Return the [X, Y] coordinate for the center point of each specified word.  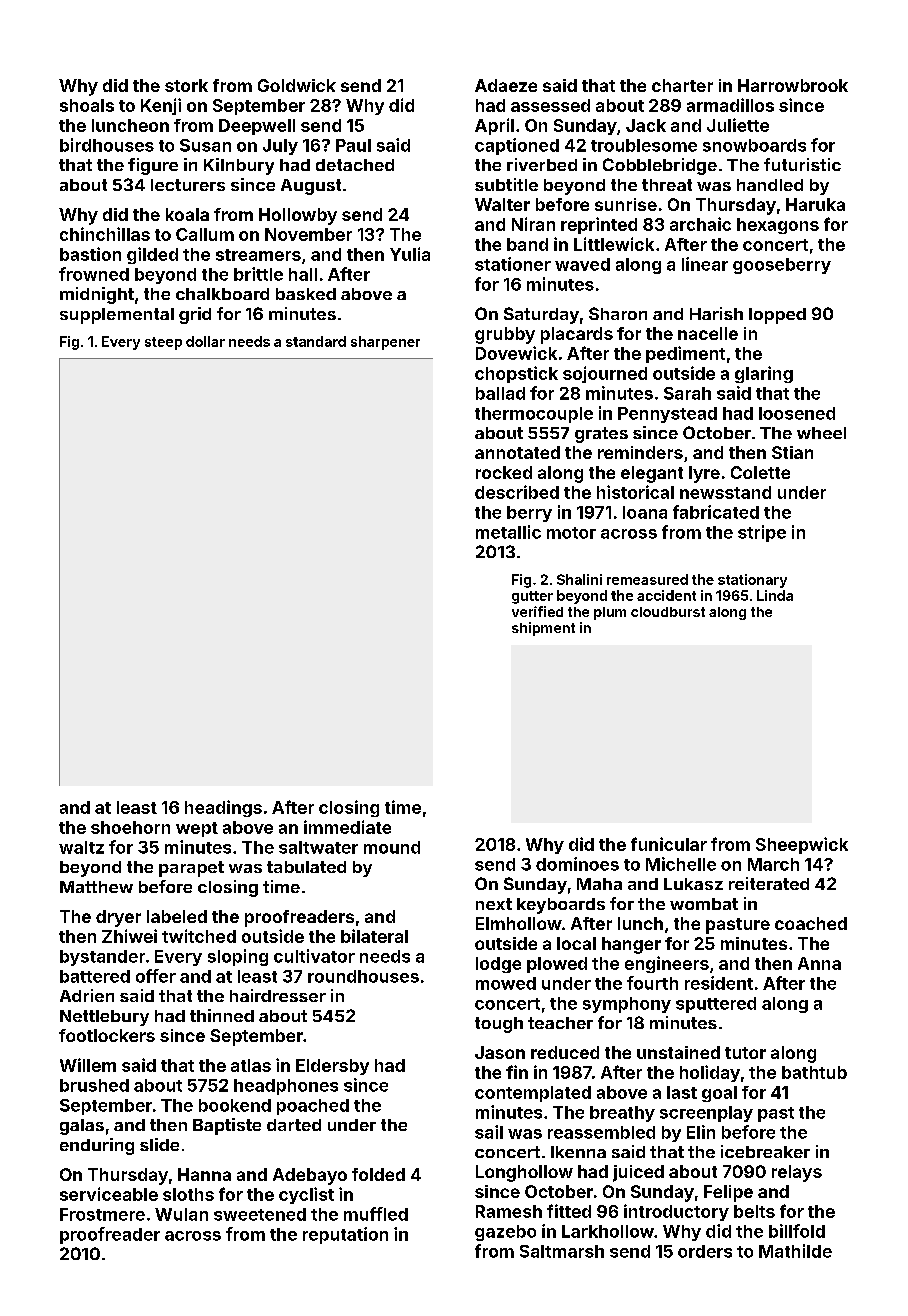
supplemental [117, 316]
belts [754, 1211]
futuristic [802, 164]
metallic [508, 532]
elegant [652, 474]
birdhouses [107, 145]
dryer [118, 918]
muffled [376, 1214]
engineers [667, 964]
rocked [504, 472]
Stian [792, 452]
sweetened [260, 1214]
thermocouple [534, 415]
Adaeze [506, 85]
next [494, 904]
